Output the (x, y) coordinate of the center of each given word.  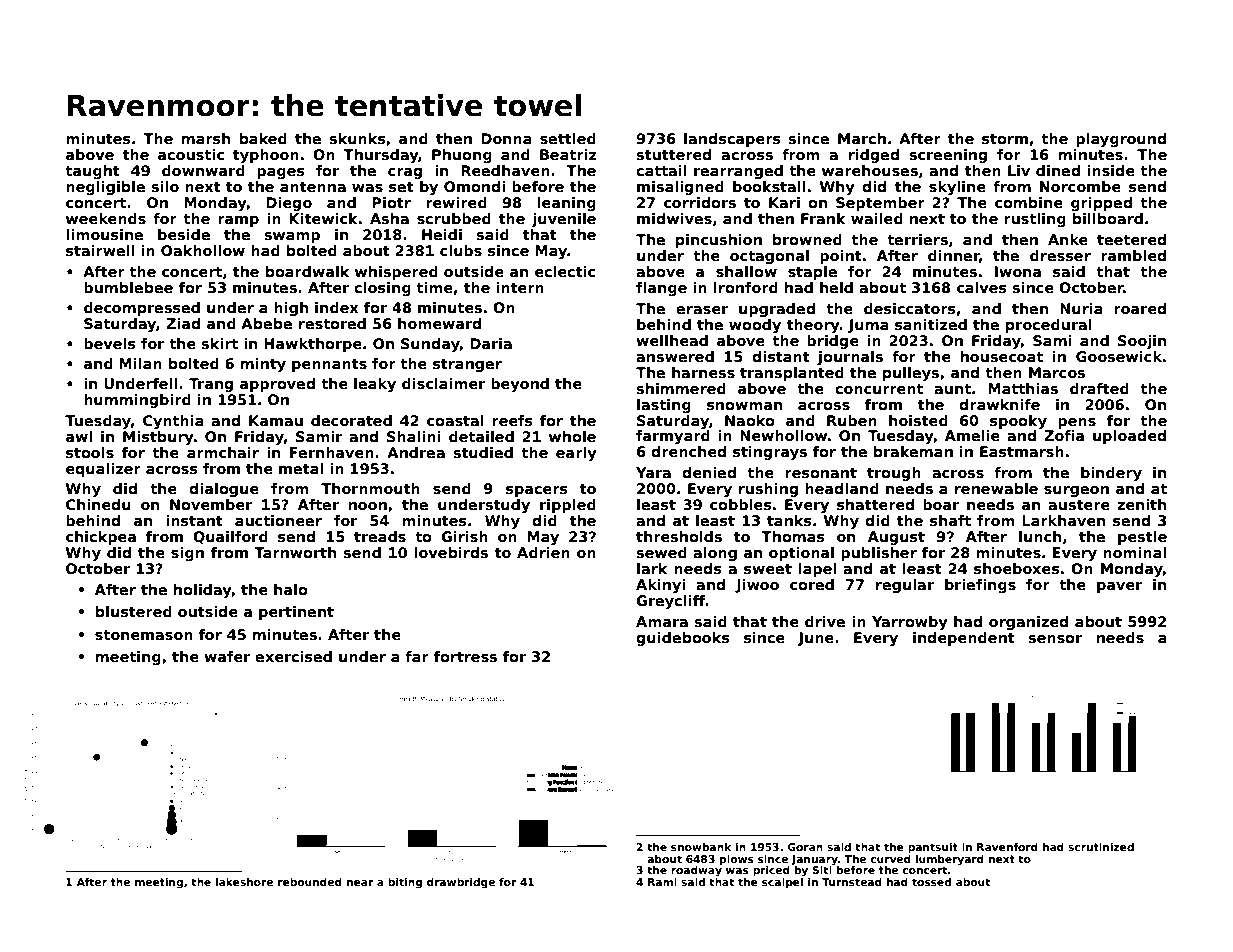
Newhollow (783, 435)
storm (1005, 139)
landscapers (732, 140)
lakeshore (244, 882)
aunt (952, 389)
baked (263, 138)
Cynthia (173, 422)
